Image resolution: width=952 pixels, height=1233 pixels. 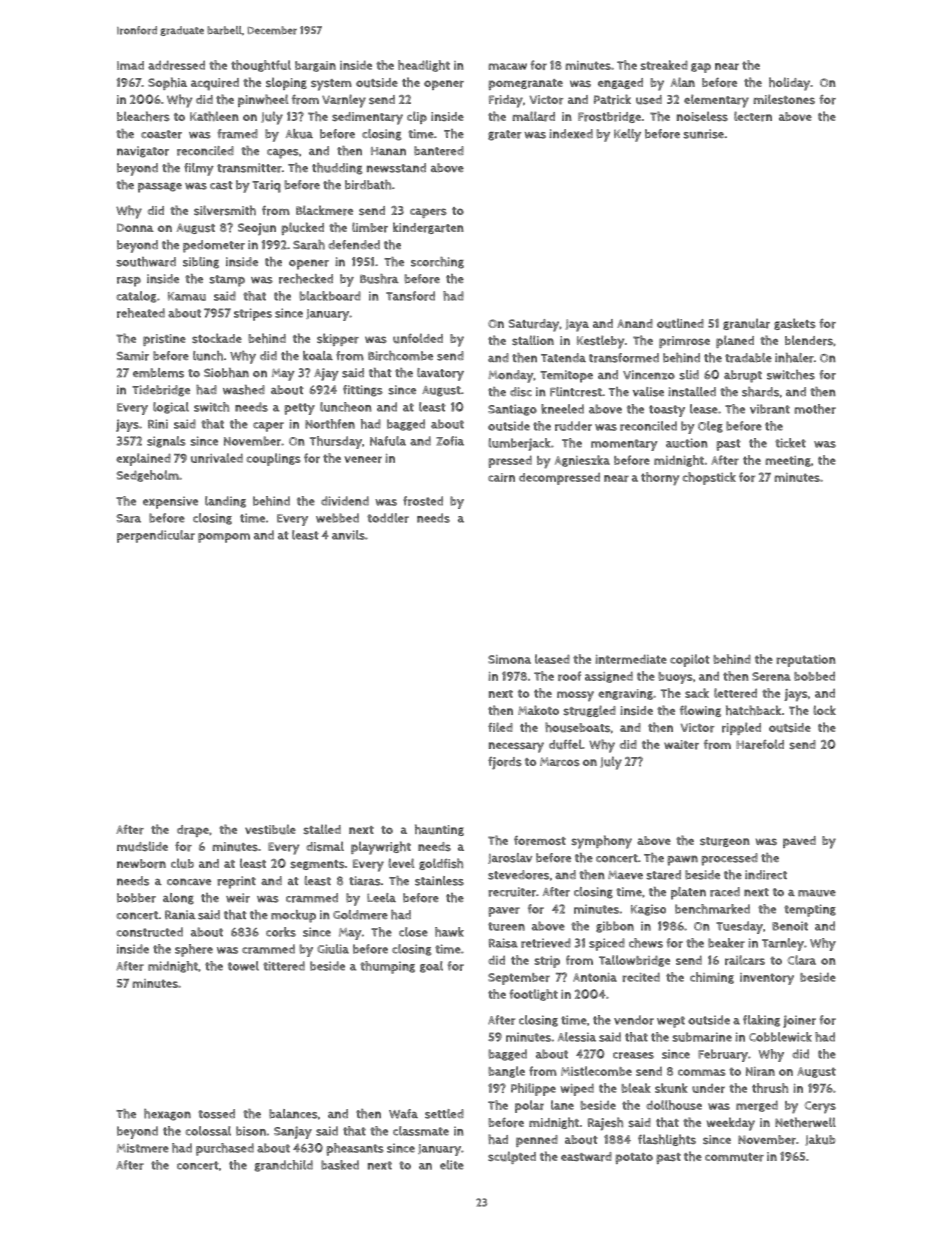 I want to click on Agnieszka, so click(x=582, y=461).
